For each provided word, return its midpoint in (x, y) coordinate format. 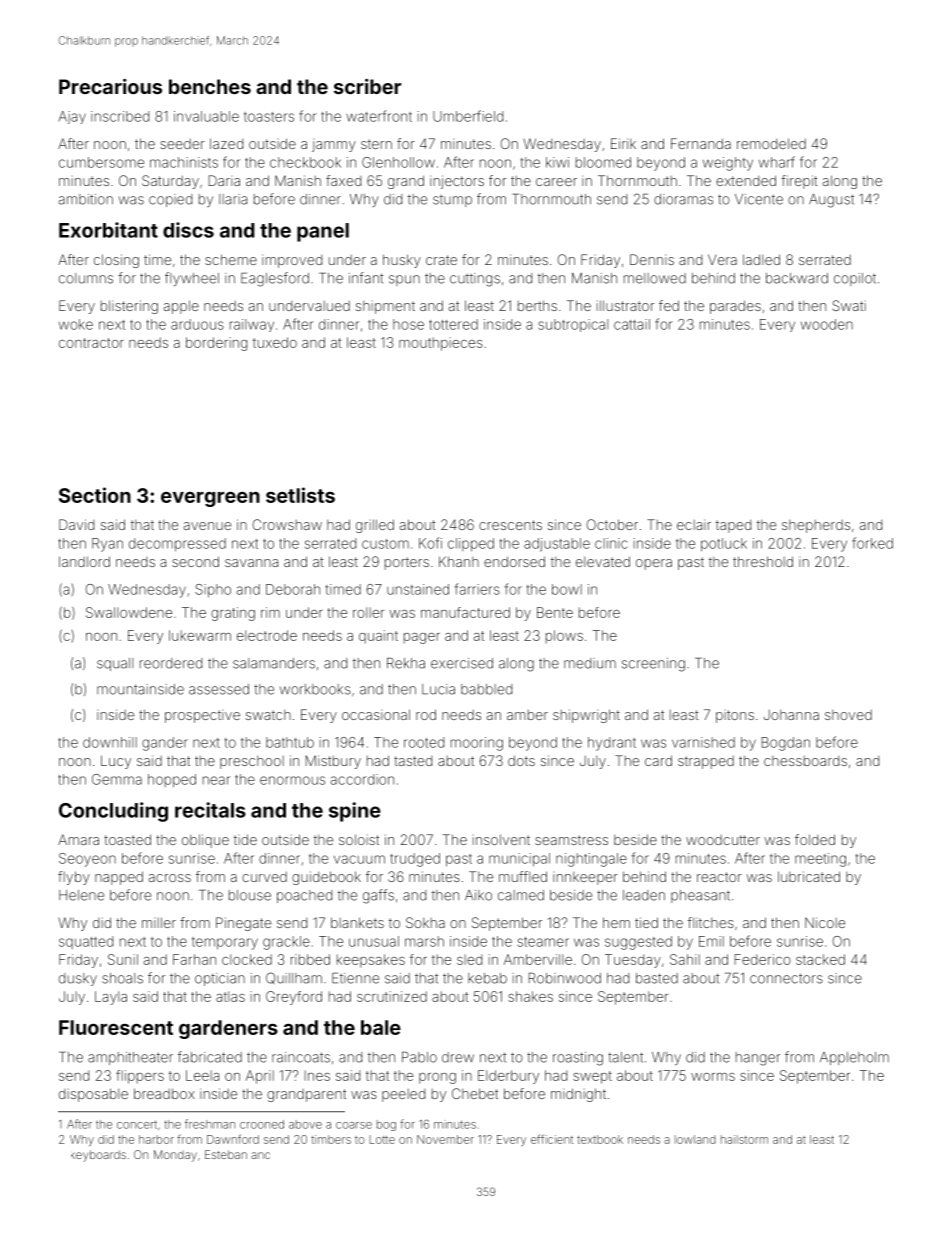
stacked (820, 959)
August (831, 201)
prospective (202, 716)
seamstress (571, 840)
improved (292, 261)
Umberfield (468, 116)
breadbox (164, 1093)
